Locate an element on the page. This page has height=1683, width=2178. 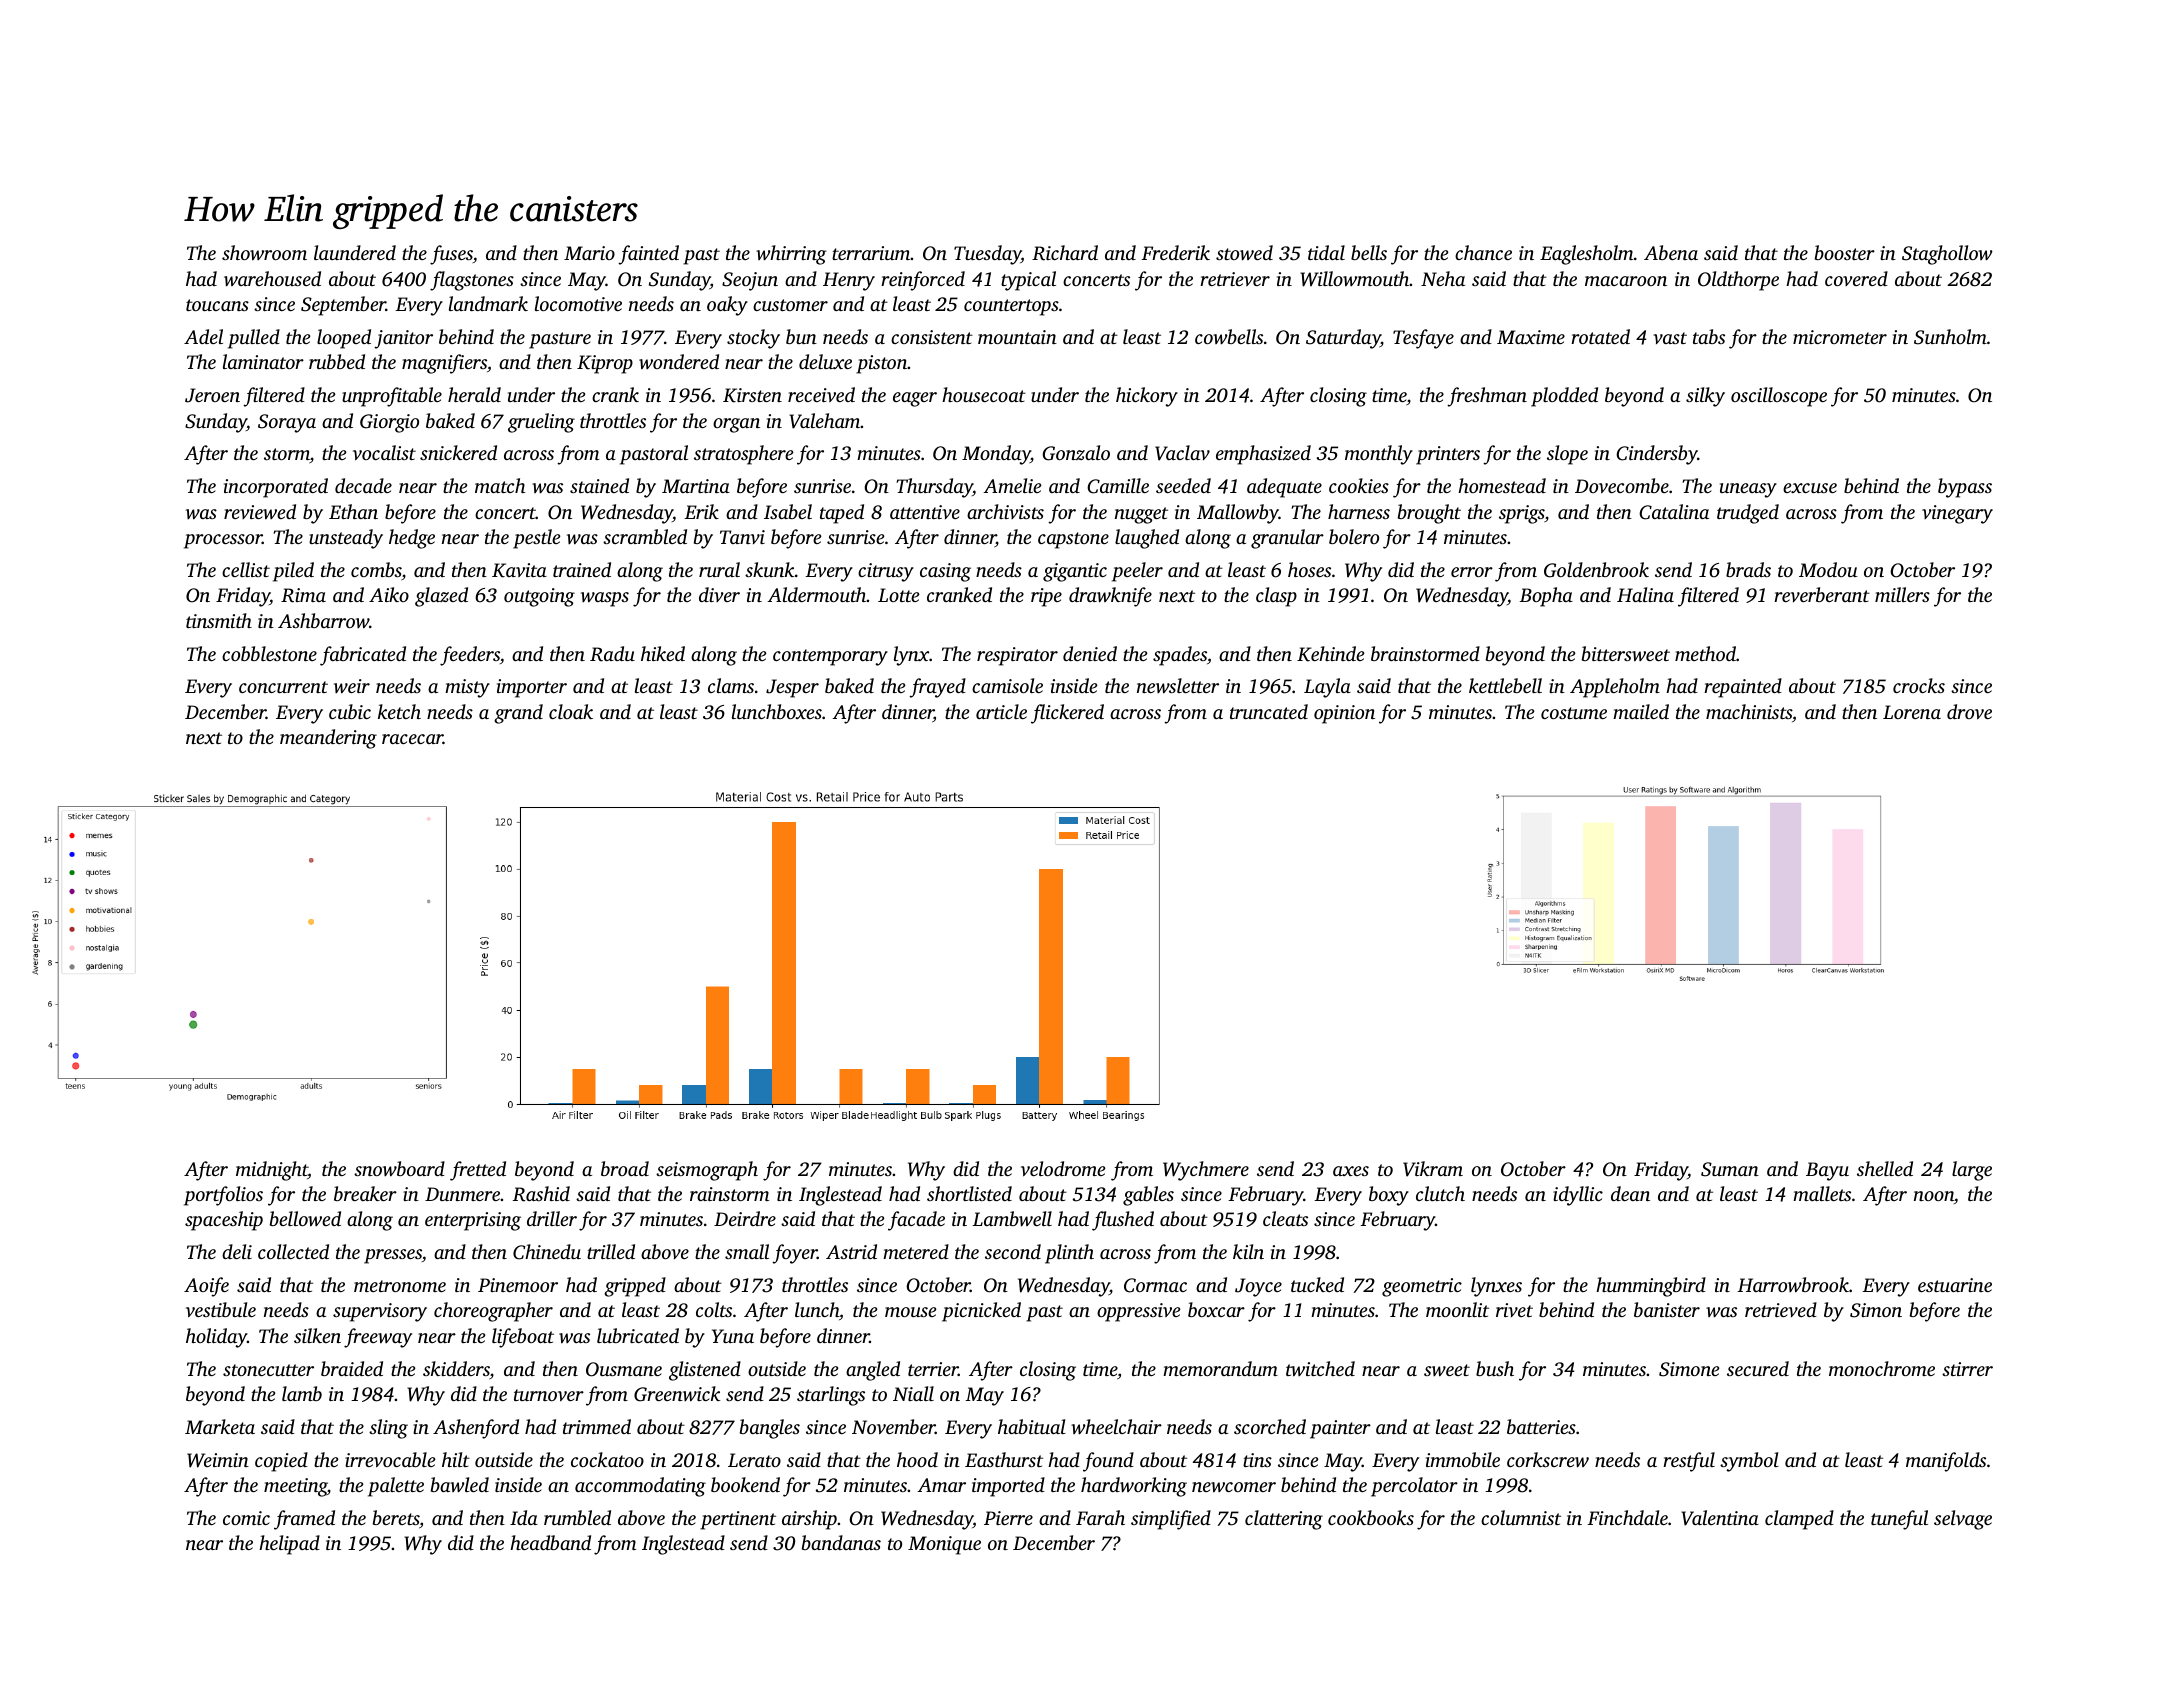
helipad is located at coordinates (289, 1545).
